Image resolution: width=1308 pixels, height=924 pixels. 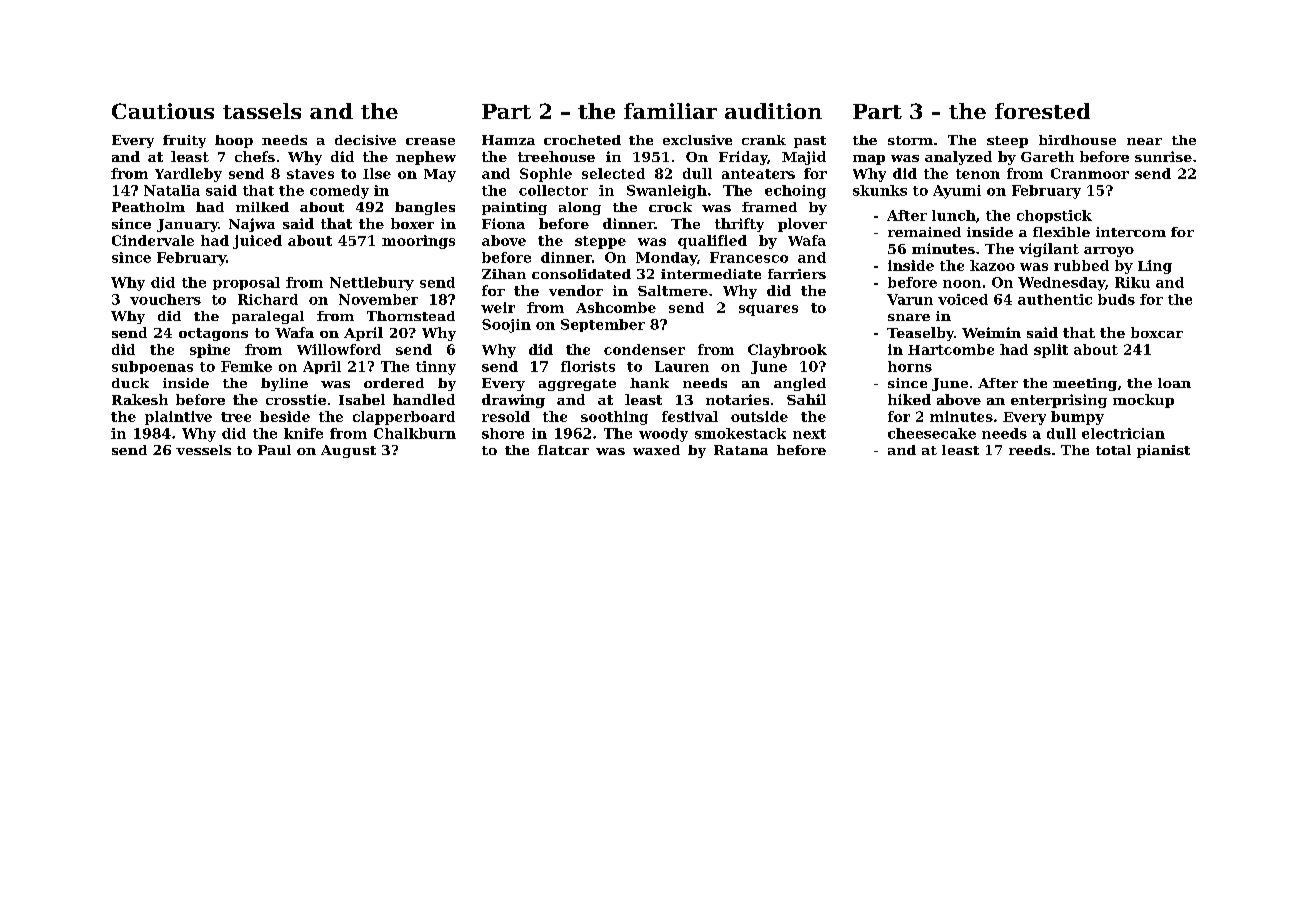 What do you see at coordinates (262, 111) in the screenshot?
I see `tassels` at bounding box center [262, 111].
